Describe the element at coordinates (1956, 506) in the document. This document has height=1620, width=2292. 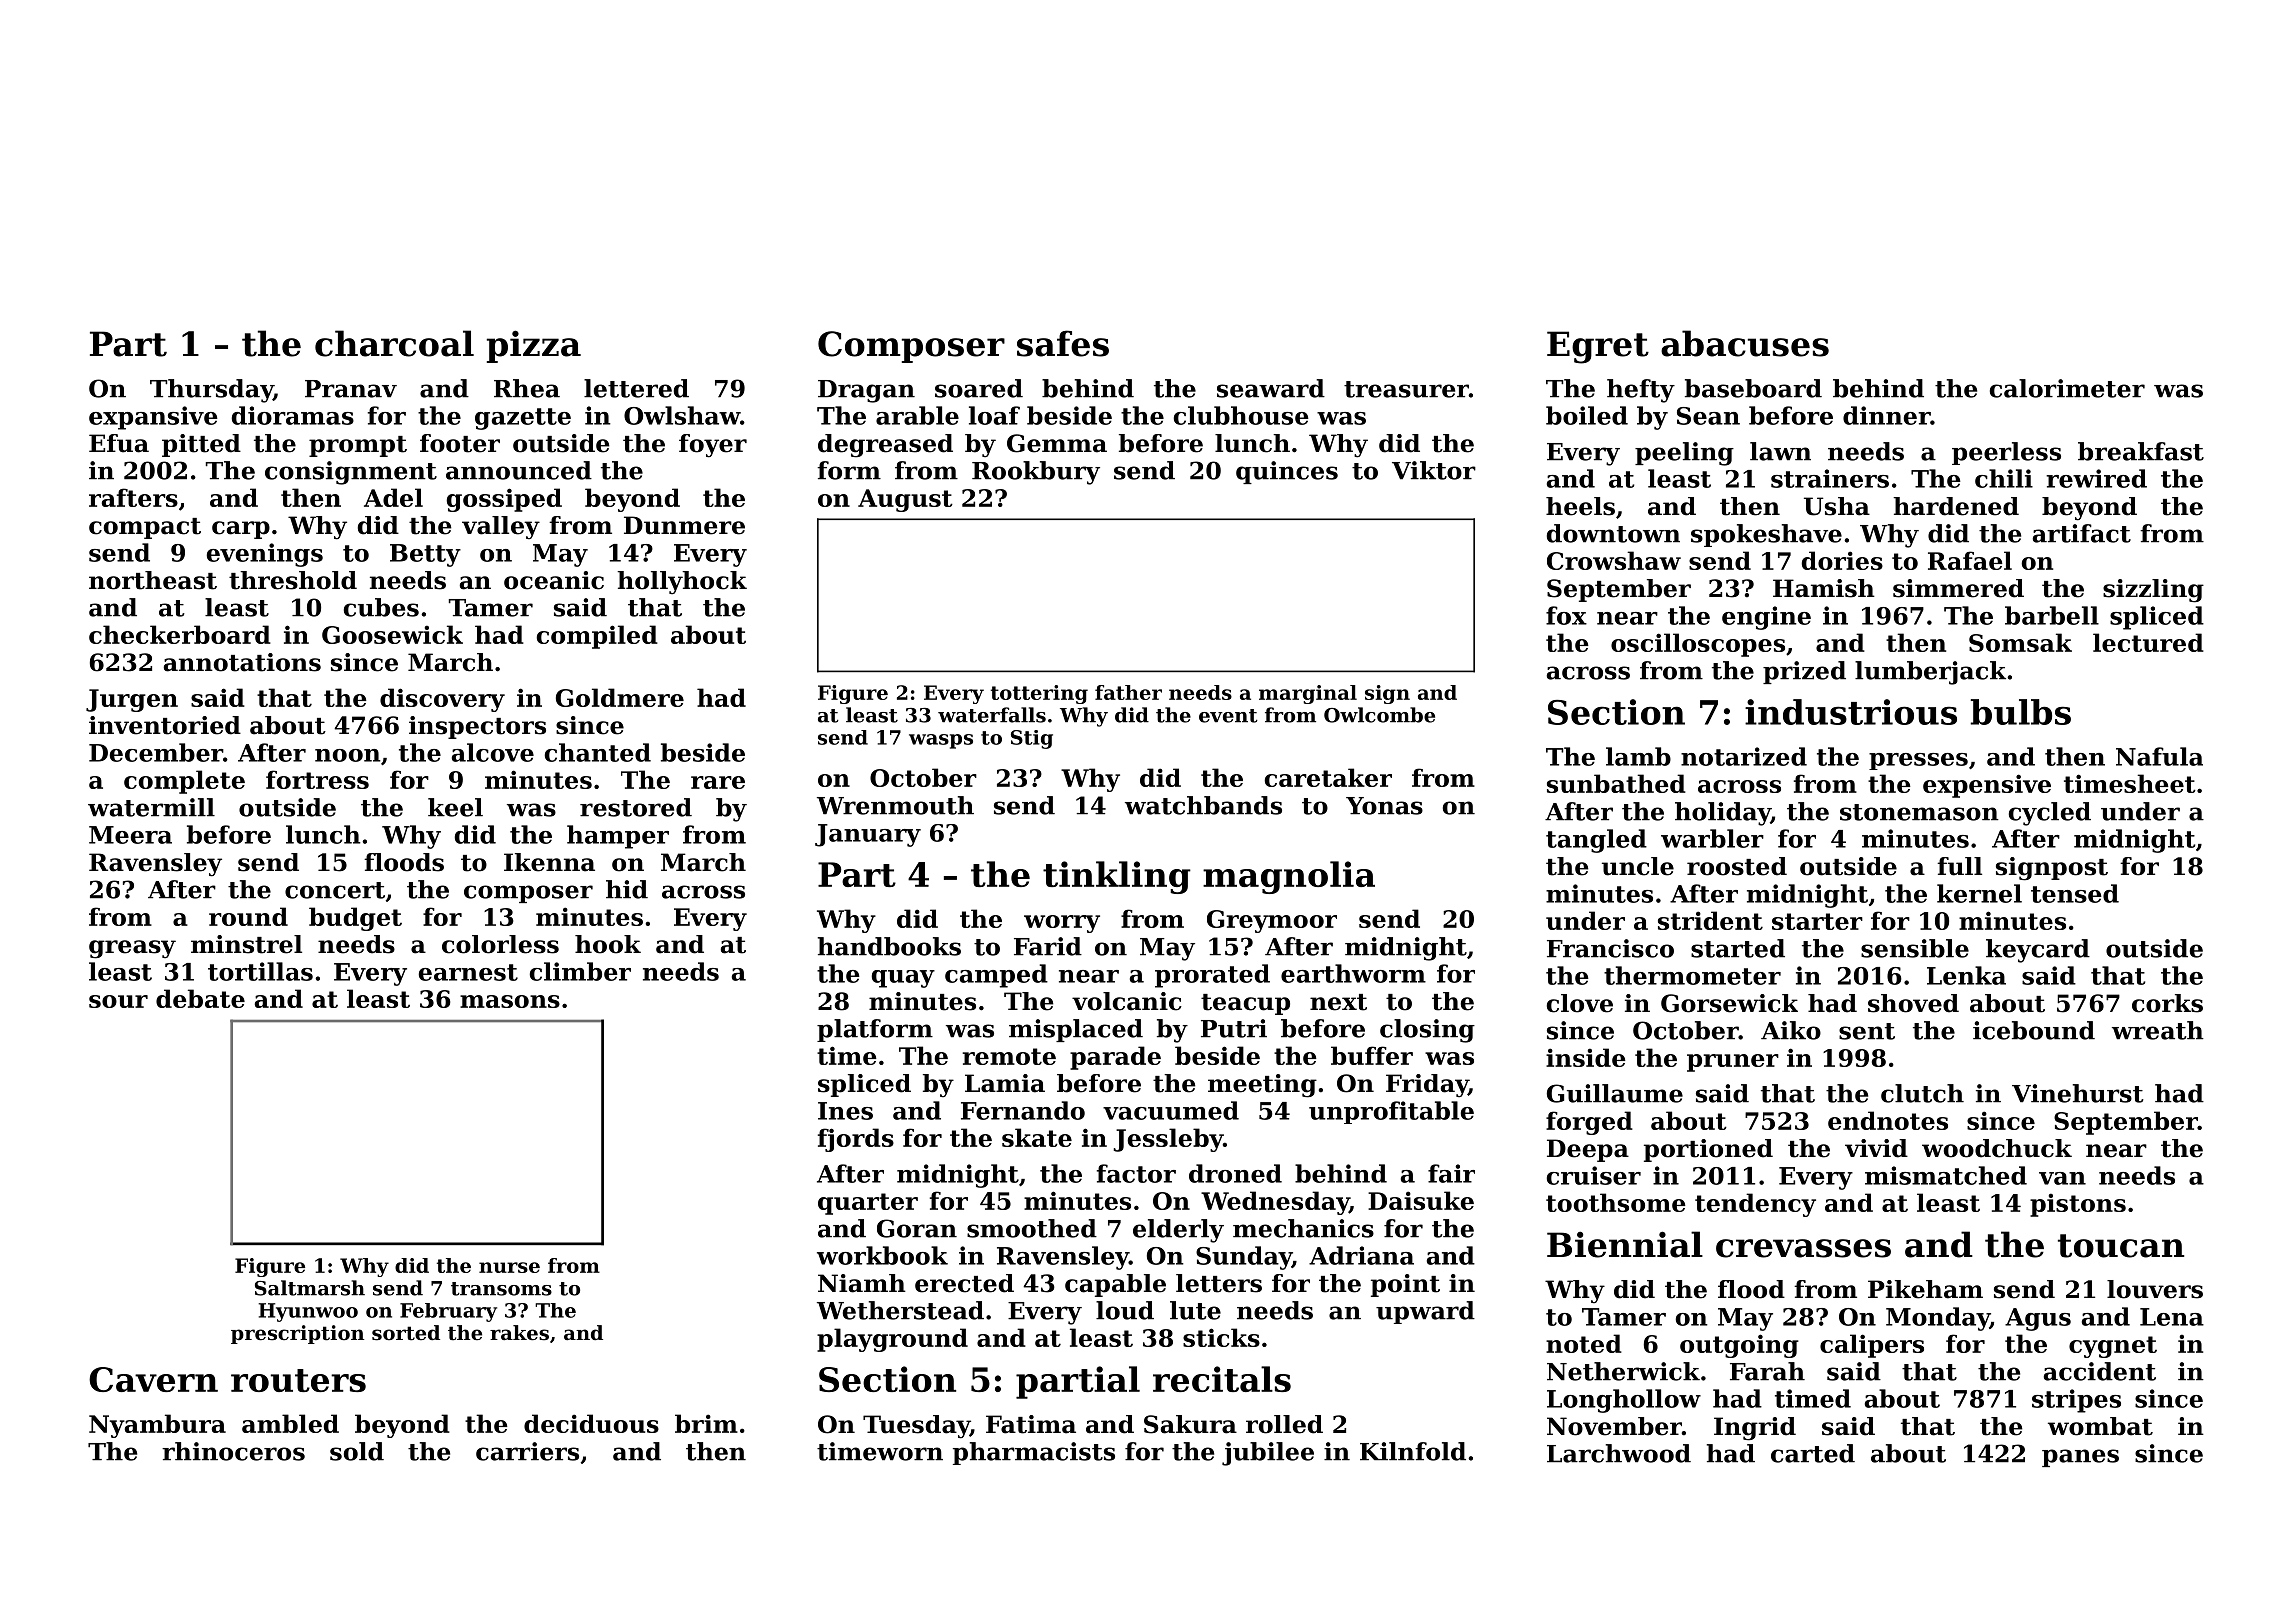
I see `hardened` at that location.
